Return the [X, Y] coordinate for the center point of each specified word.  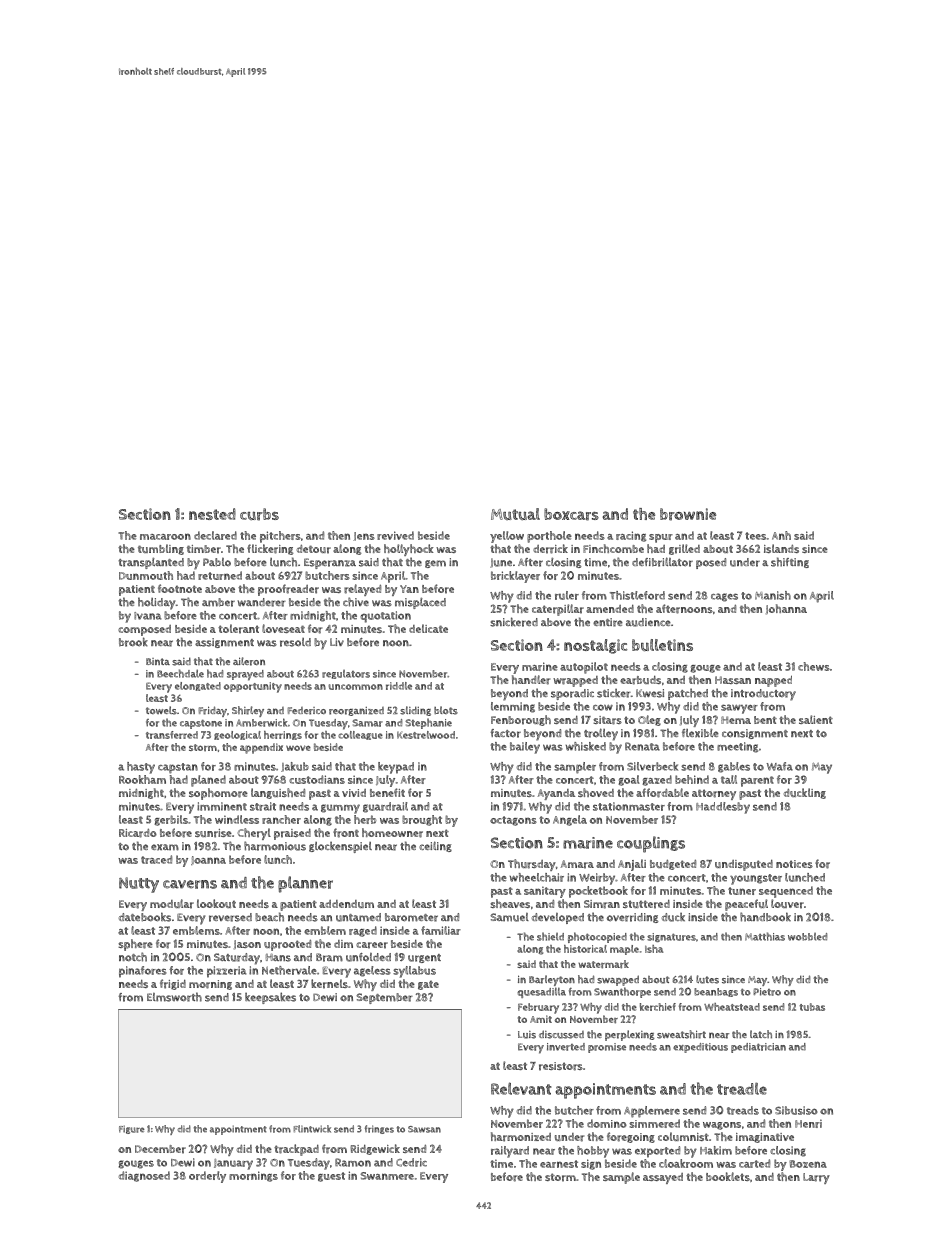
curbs [259, 514]
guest [331, 1177]
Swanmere [387, 1176]
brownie [688, 514]
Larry [816, 1178]
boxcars [571, 514]
